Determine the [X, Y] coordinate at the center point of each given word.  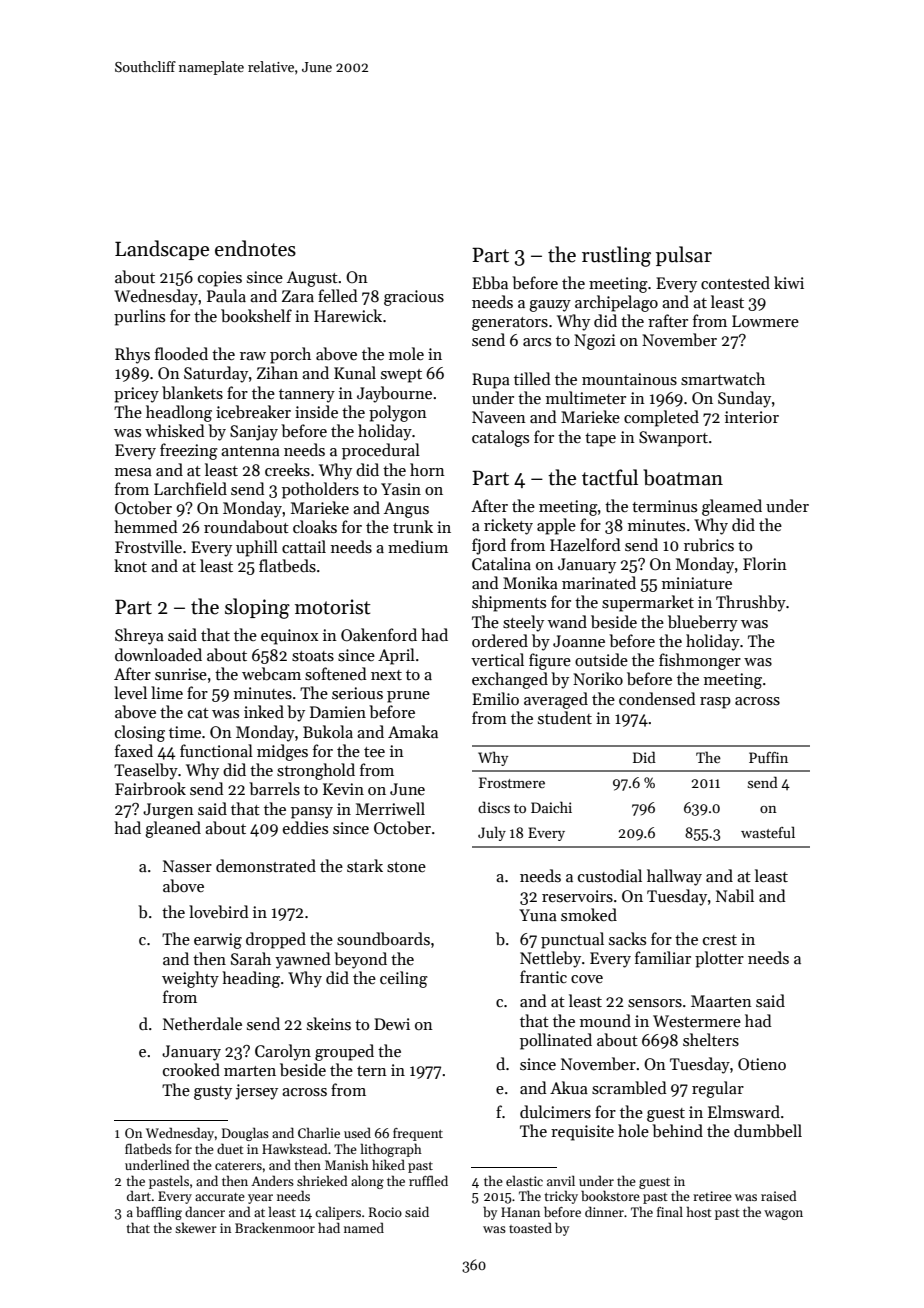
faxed [134, 750]
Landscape [162, 250]
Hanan [520, 1212]
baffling [159, 1213]
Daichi [551, 807]
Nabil [735, 895]
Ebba [490, 282]
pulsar [684, 256]
